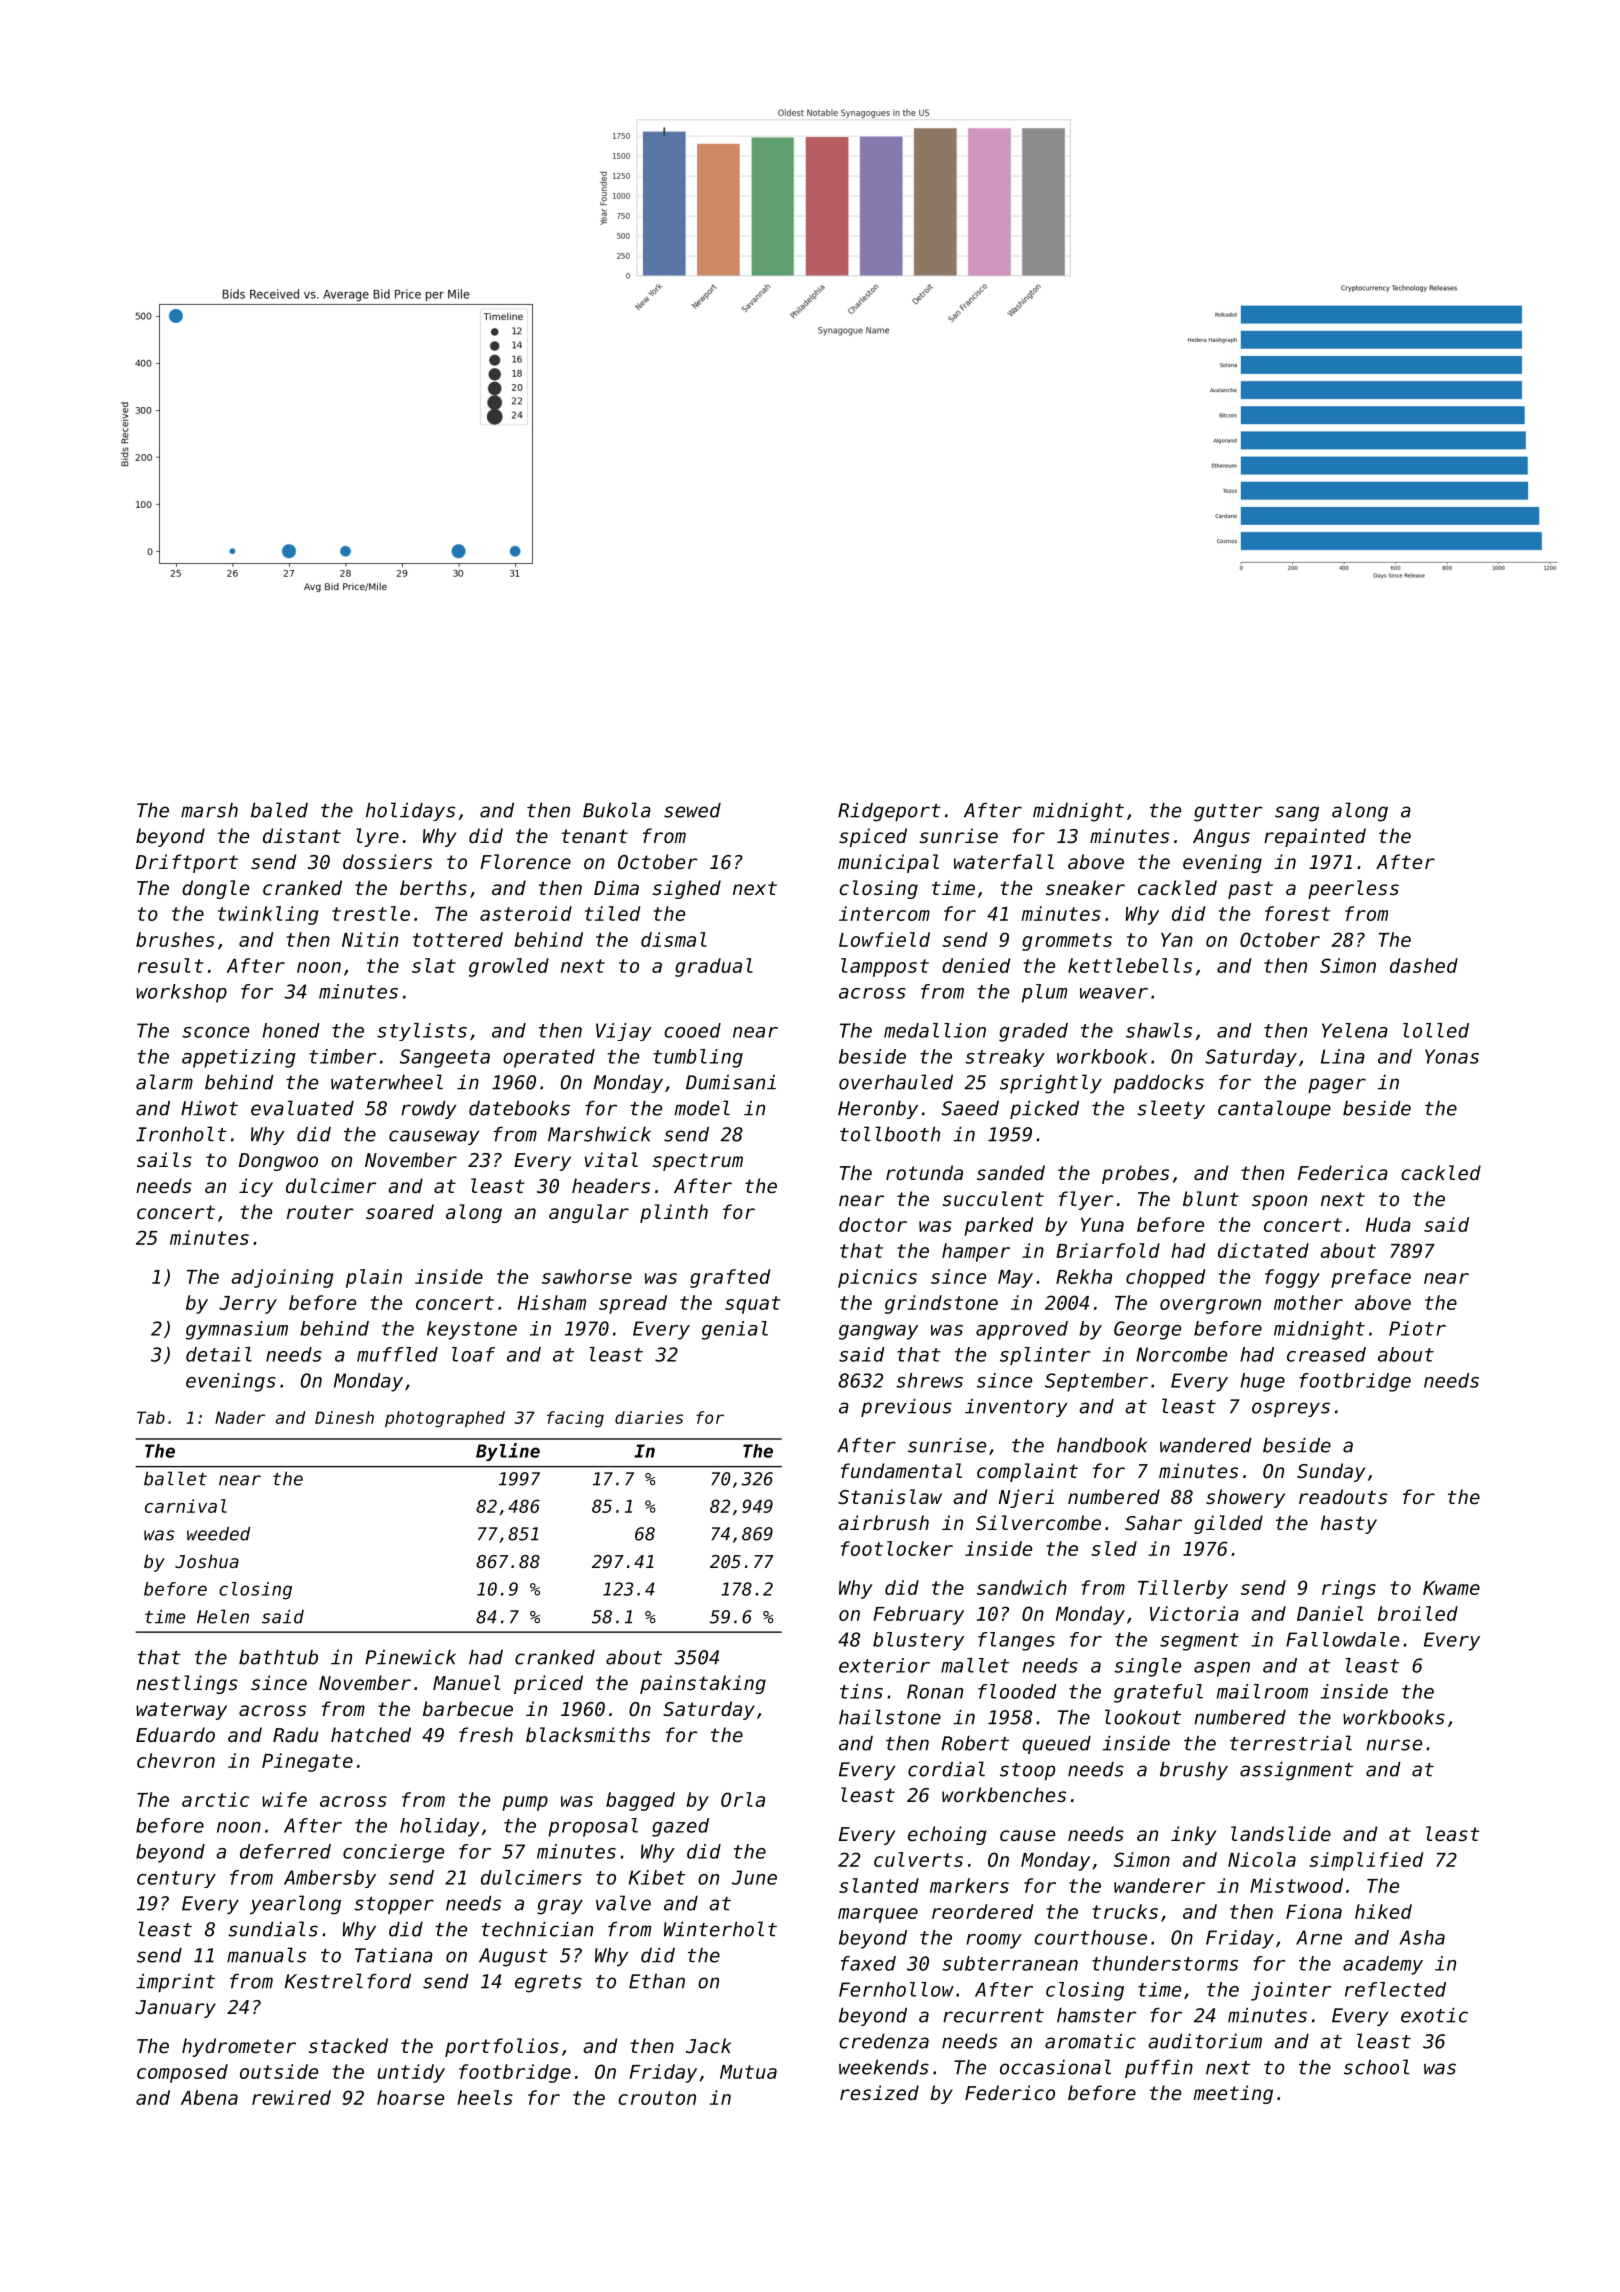 This image has width=1620, height=2292. I want to click on detail, so click(219, 1354).
